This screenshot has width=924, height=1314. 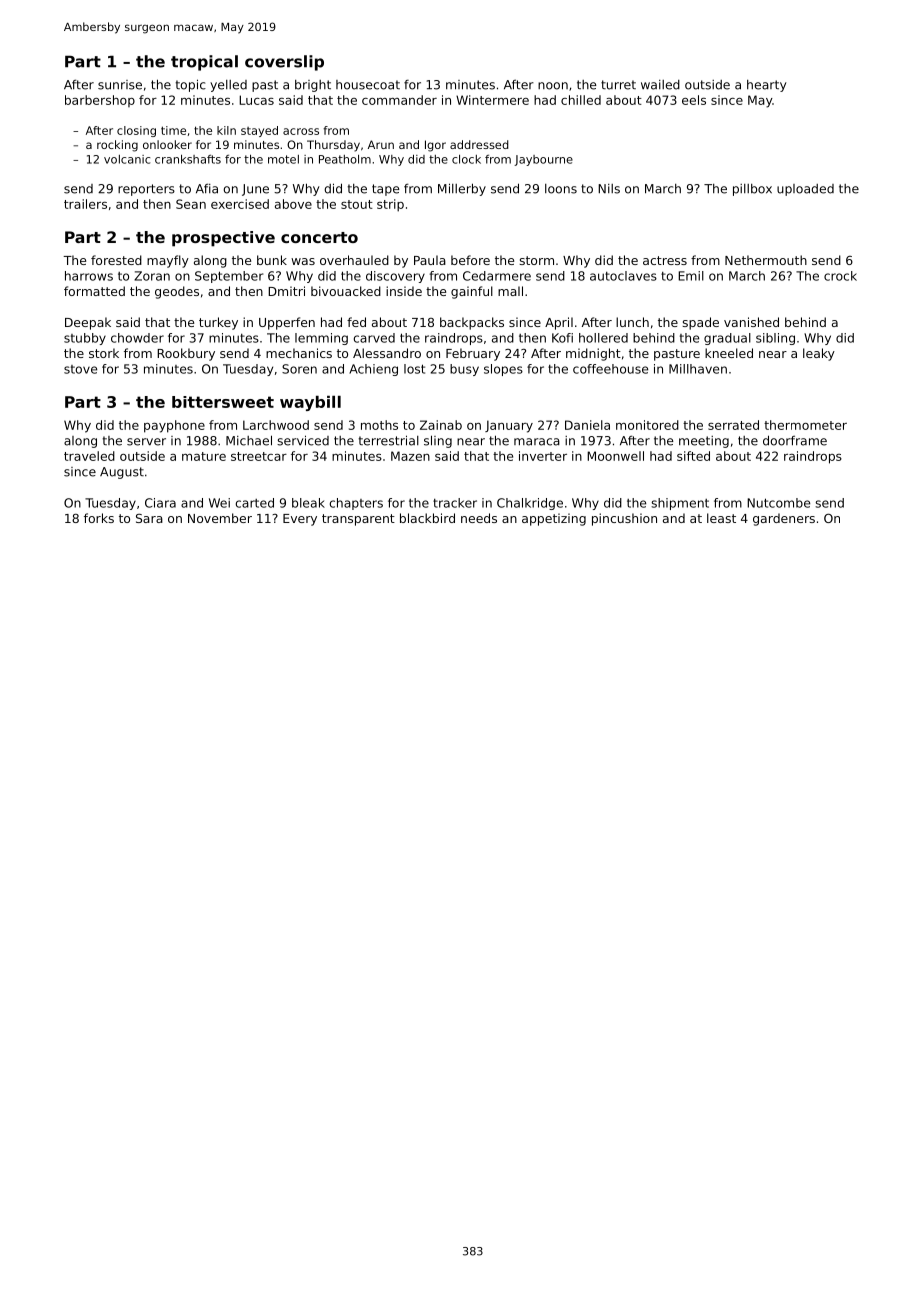 What do you see at coordinates (89, 456) in the screenshot?
I see `traveled` at bounding box center [89, 456].
